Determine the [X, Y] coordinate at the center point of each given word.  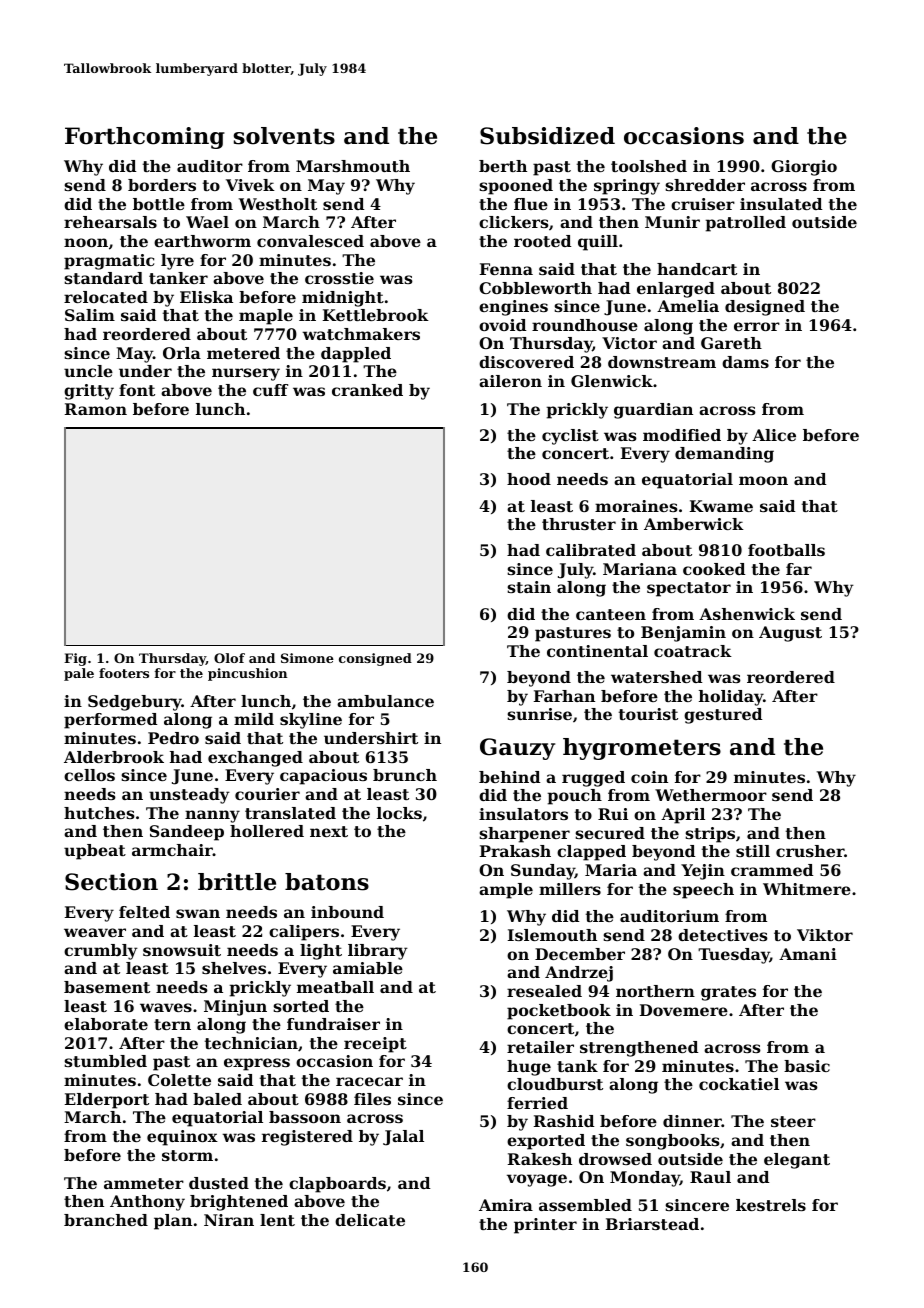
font [137, 390]
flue [531, 204]
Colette [179, 1080]
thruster [579, 524]
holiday [731, 698]
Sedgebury [135, 703]
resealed [544, 991]
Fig [75, 659]
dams [745, 362]
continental [597, 651]
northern [655, 991]
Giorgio [804, 168]
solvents [284, 136]
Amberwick [694, 524]
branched [106, 1220]
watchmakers [361, 334]
